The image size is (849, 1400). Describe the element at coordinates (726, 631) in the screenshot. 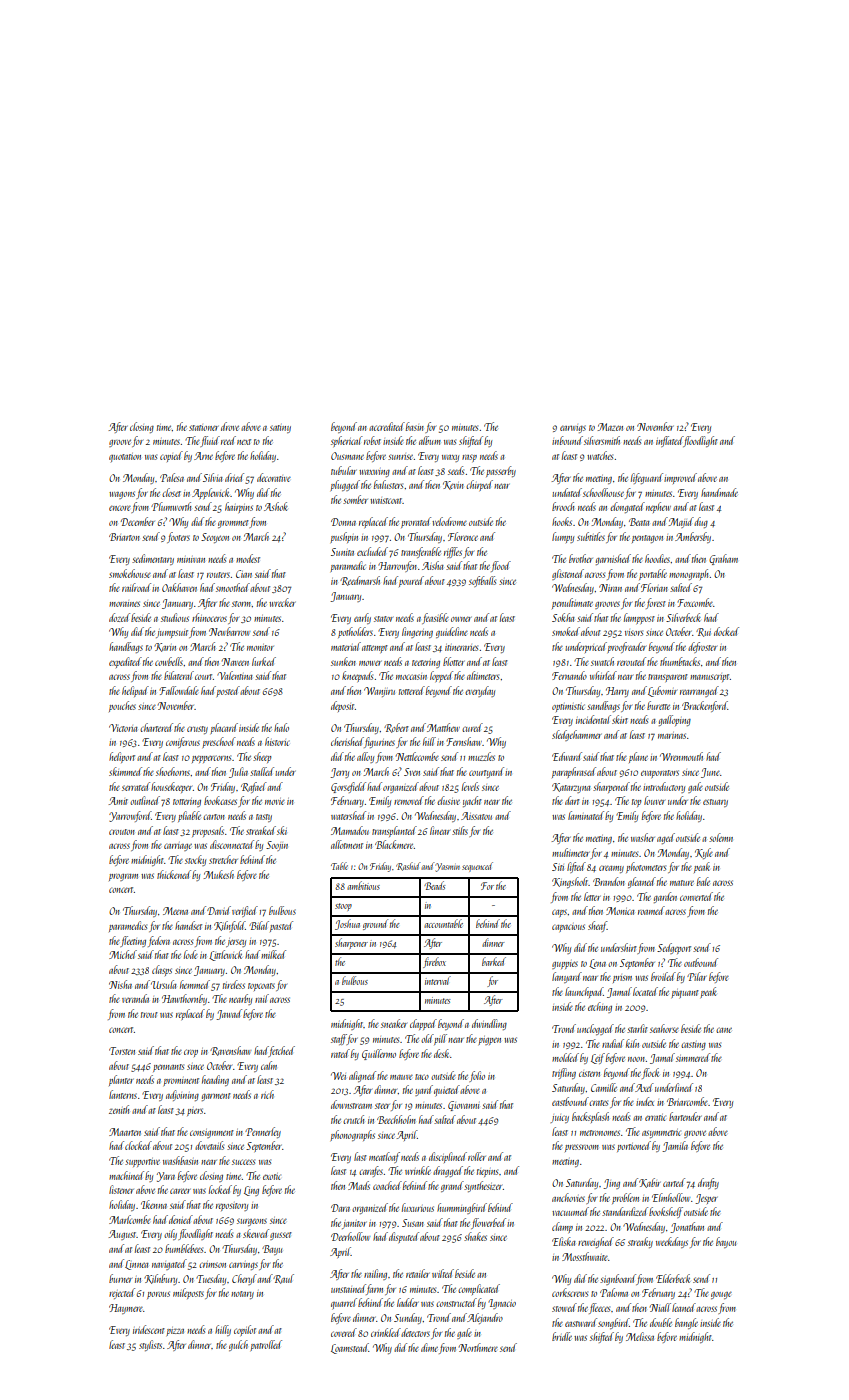

I see `docked` at that location.
